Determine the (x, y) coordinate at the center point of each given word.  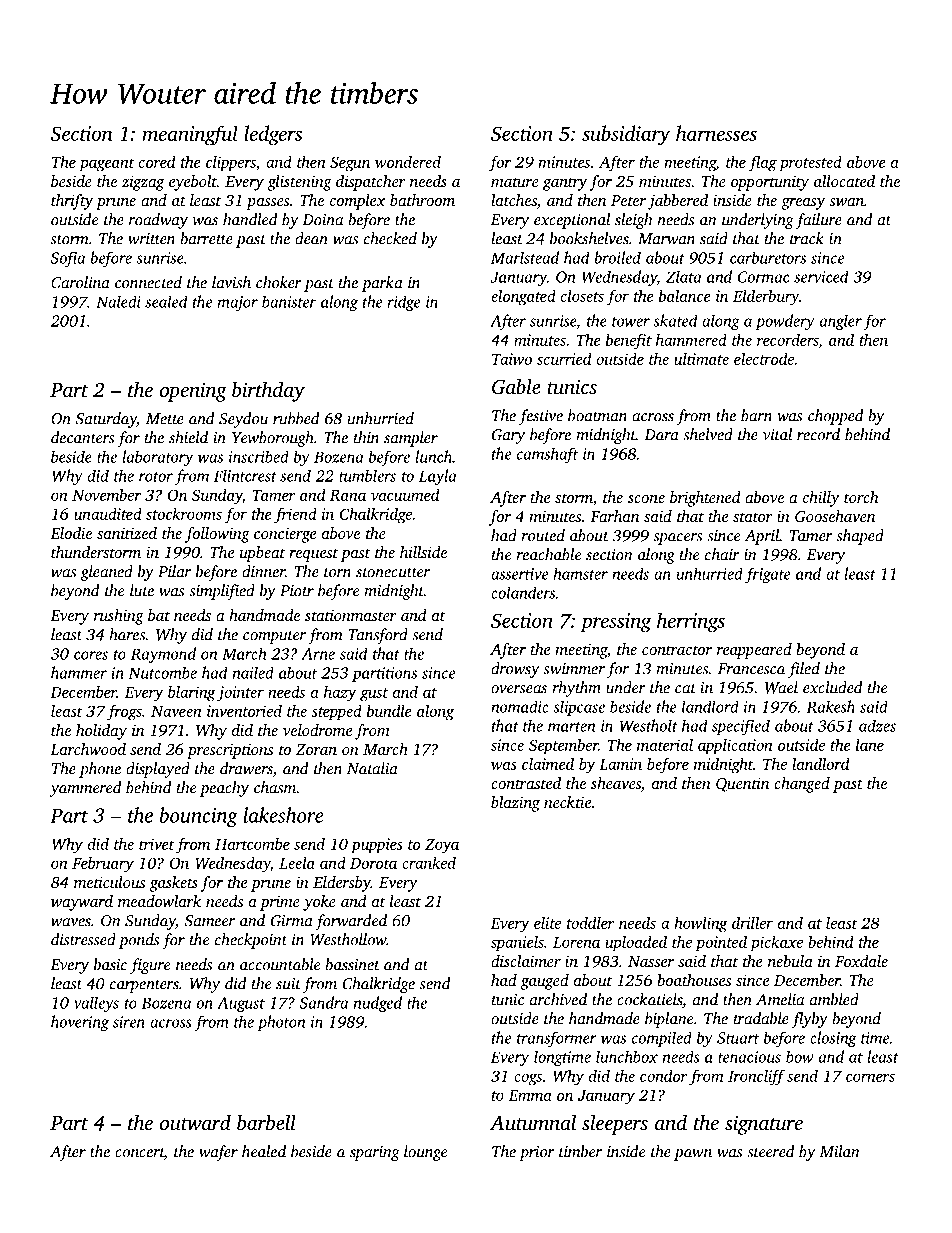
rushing (119, 617)
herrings (691, 622)
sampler (411, 439)
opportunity (770, 183)
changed (802, 785)
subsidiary (626, 135)
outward (195, 1123)
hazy (340, 694)
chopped (836, 417)
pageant (107, 165)
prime (280, 903)
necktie (567, 802)
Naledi (118, 301)
